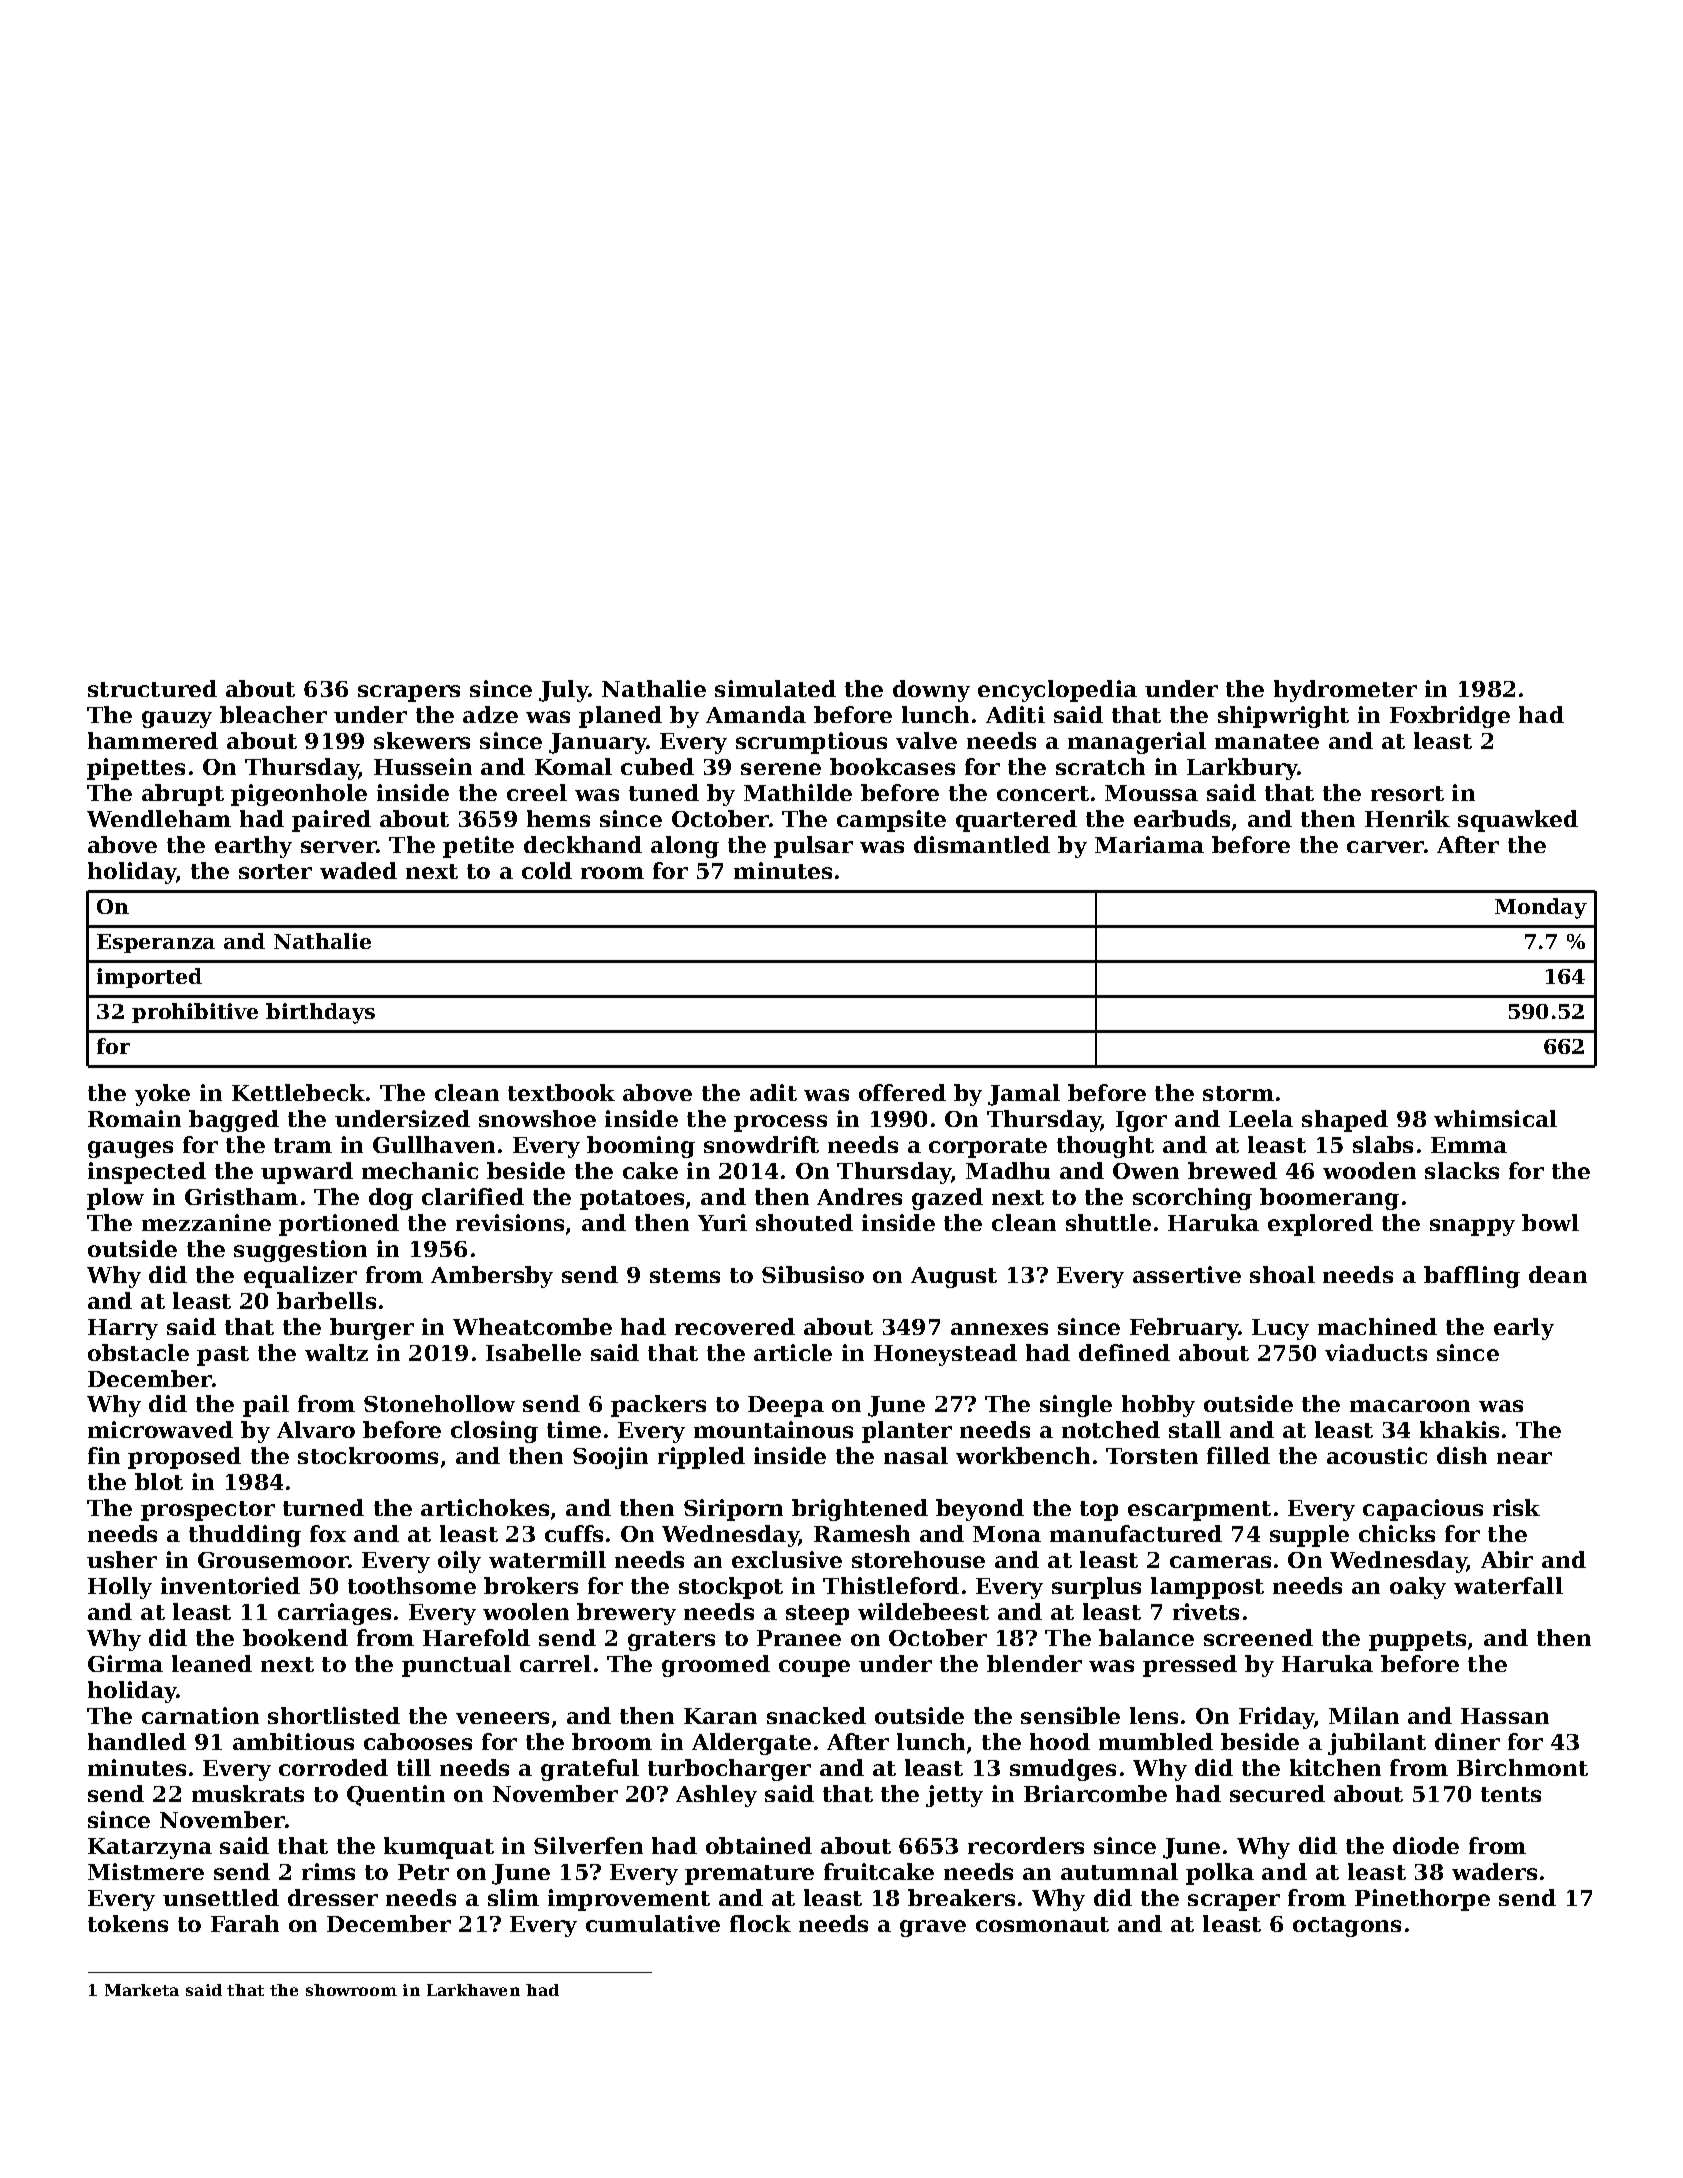  What do you see at coordinates (142, 1990) in the page?
I see `Marketa` at bounding box center [142, 1990].
